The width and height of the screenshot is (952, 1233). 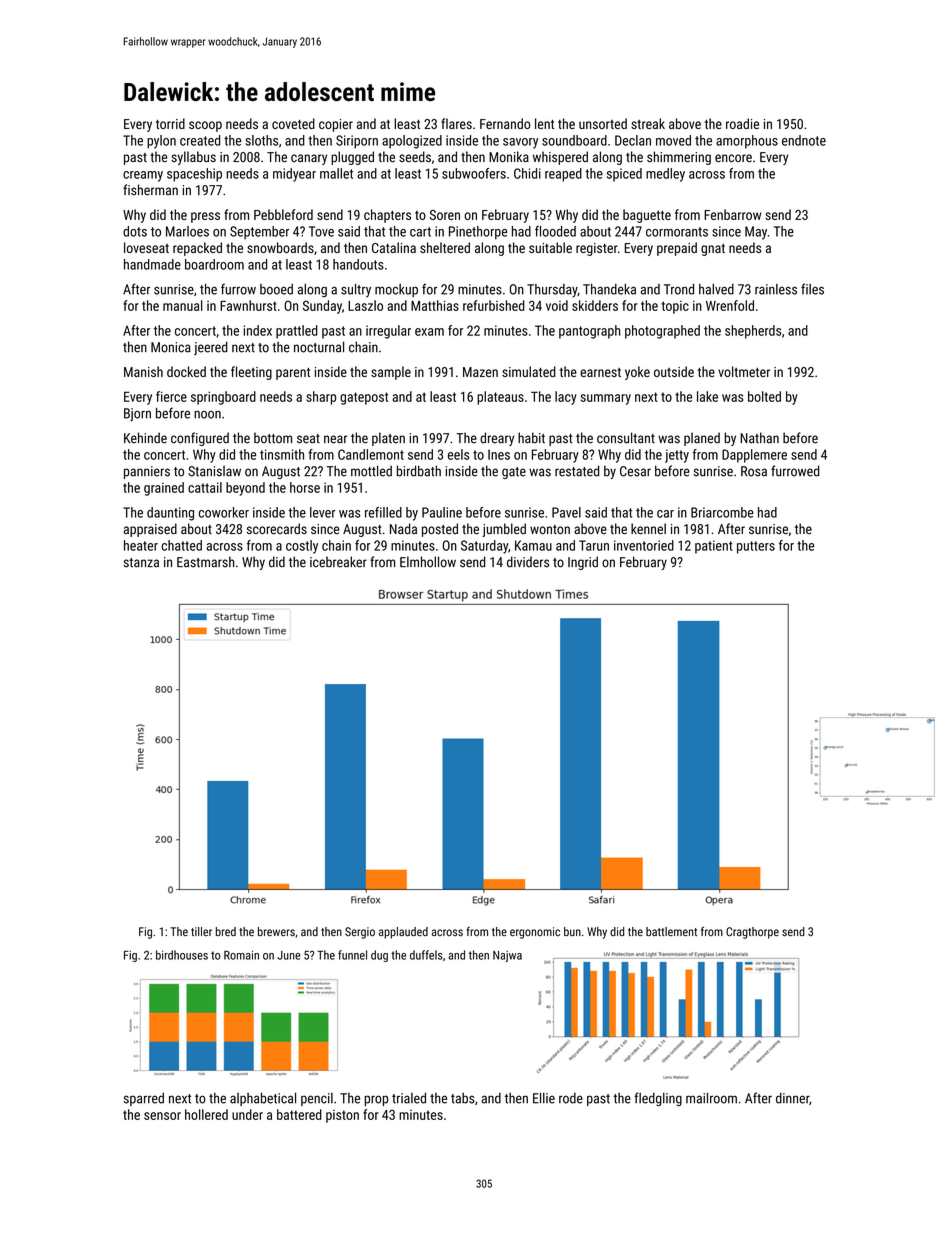 What do you see at coordinates (648, 123) in the screenshot?
I see `streak` at bounding box center [648, 123].
